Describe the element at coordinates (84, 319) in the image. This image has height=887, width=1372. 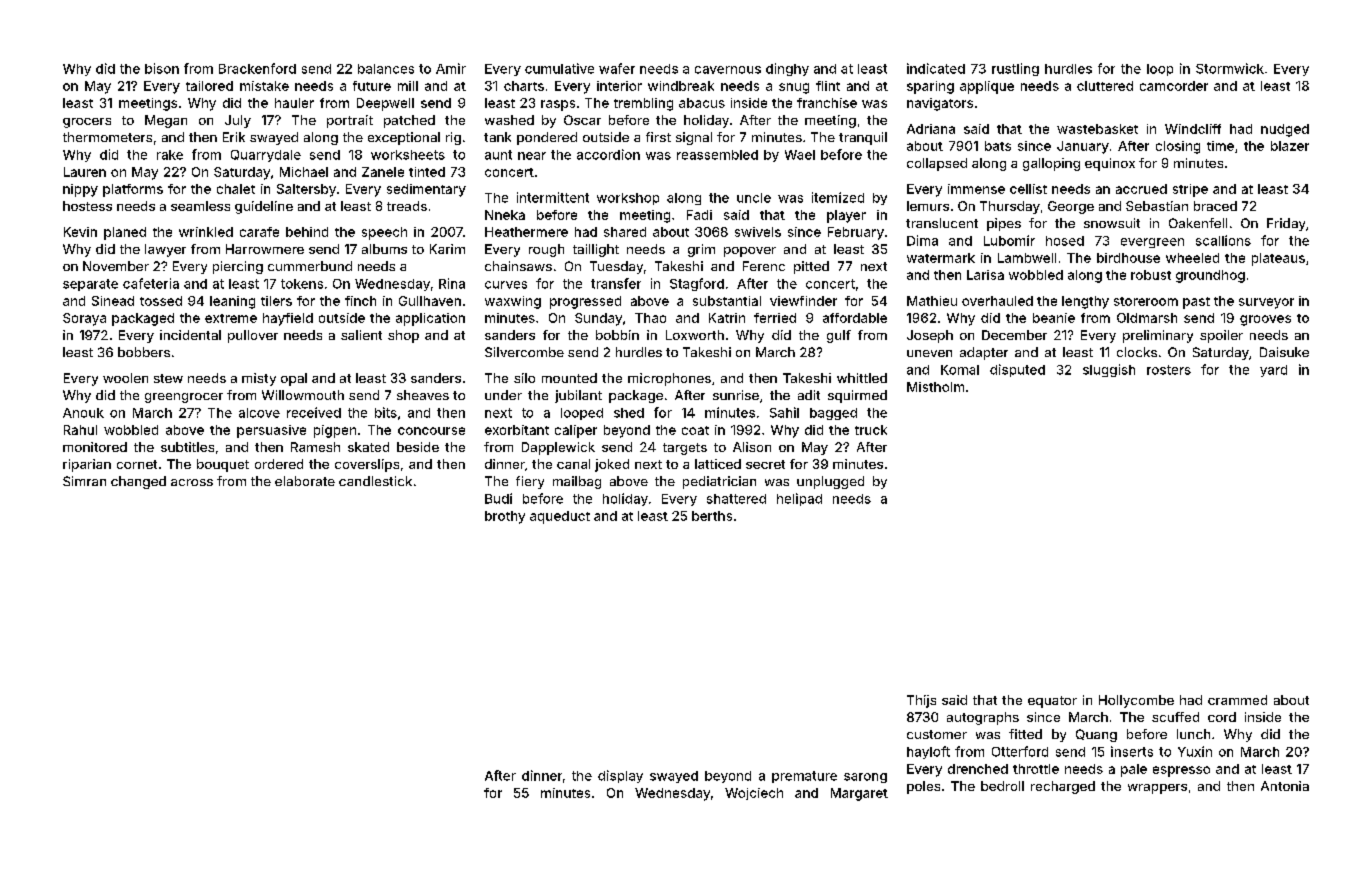
I see `Soraya` at that location.
